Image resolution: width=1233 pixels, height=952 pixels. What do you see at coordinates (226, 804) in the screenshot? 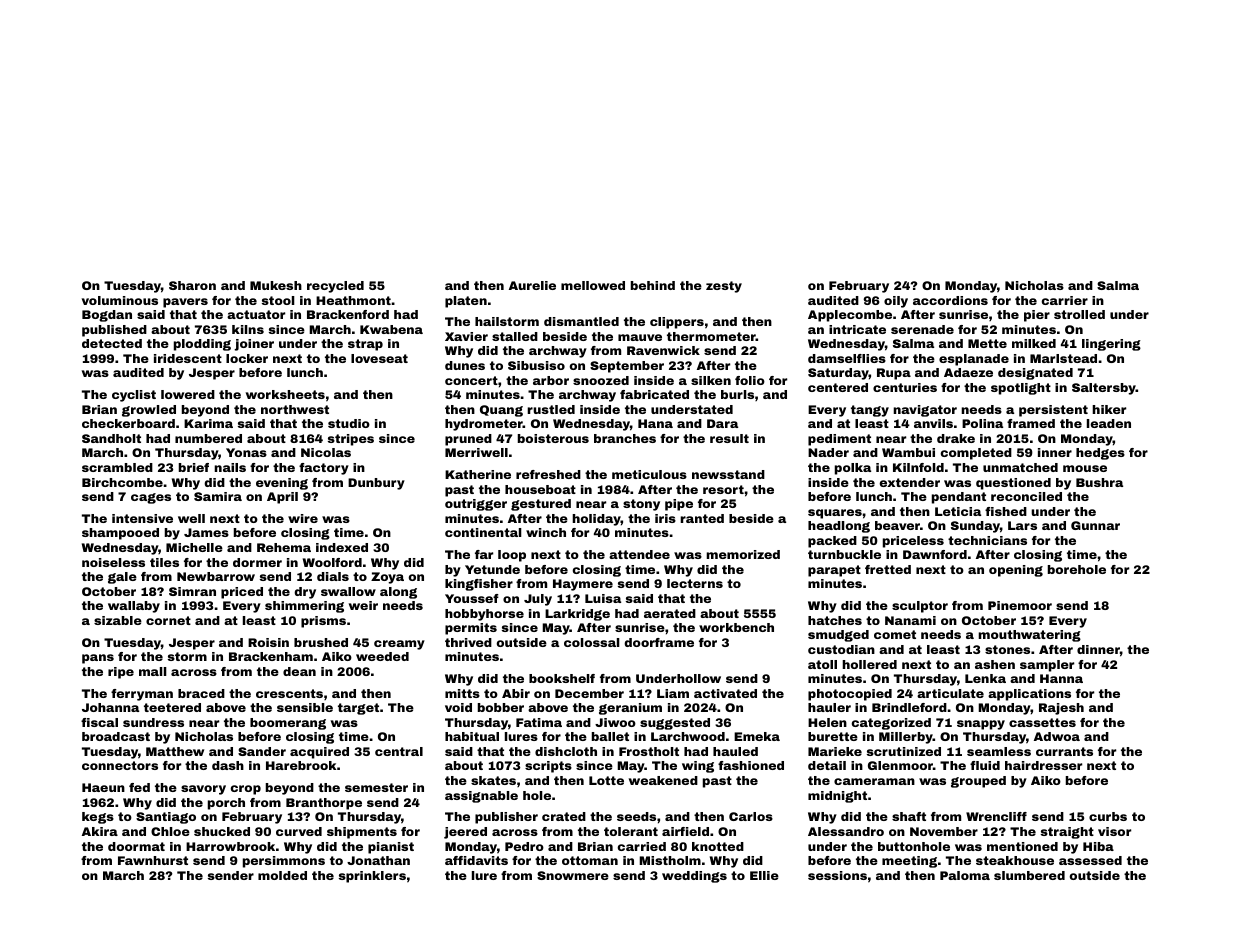
I see `porch` at bounding box center [226, 804].
